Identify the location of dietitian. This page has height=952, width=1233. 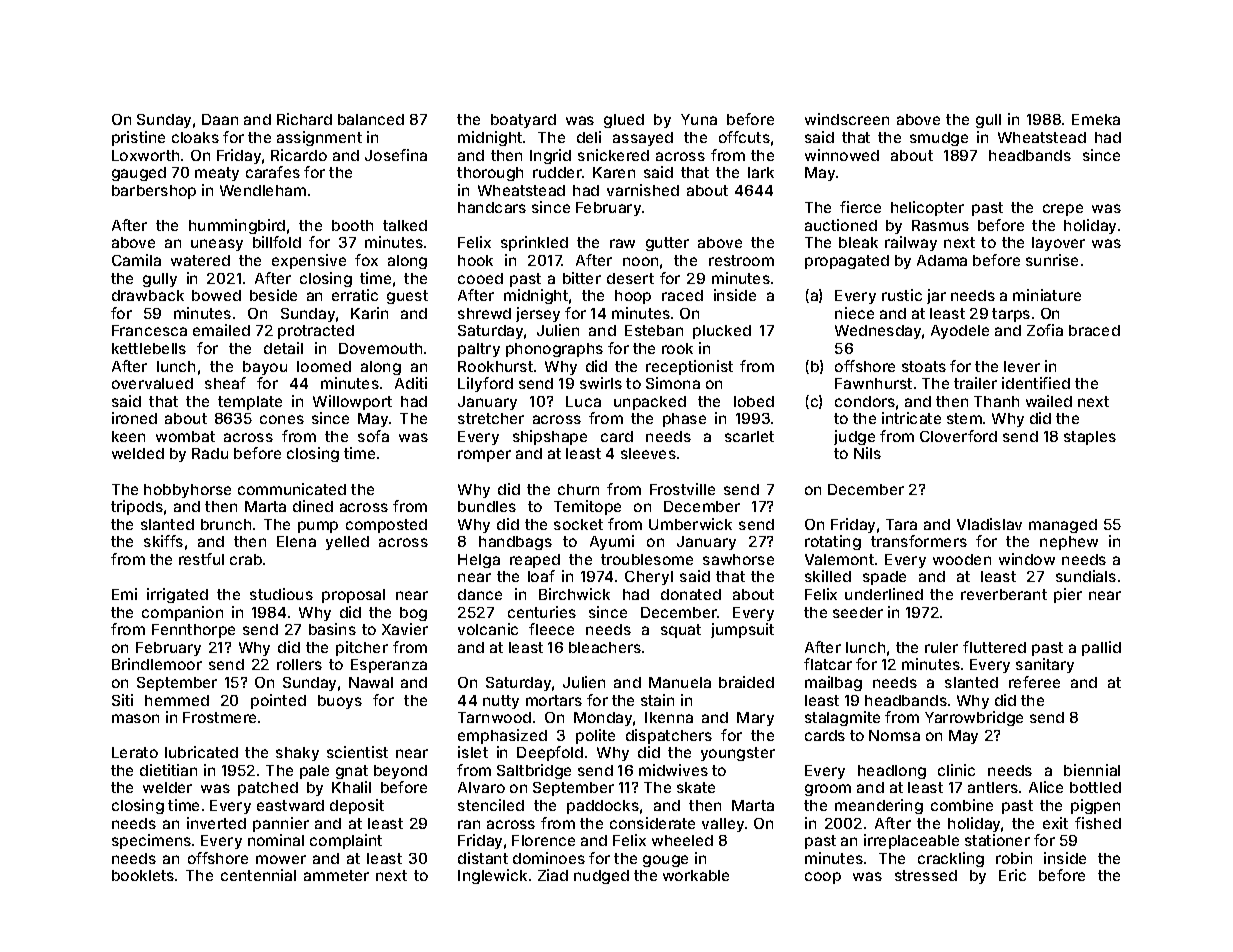
(168, 770).
